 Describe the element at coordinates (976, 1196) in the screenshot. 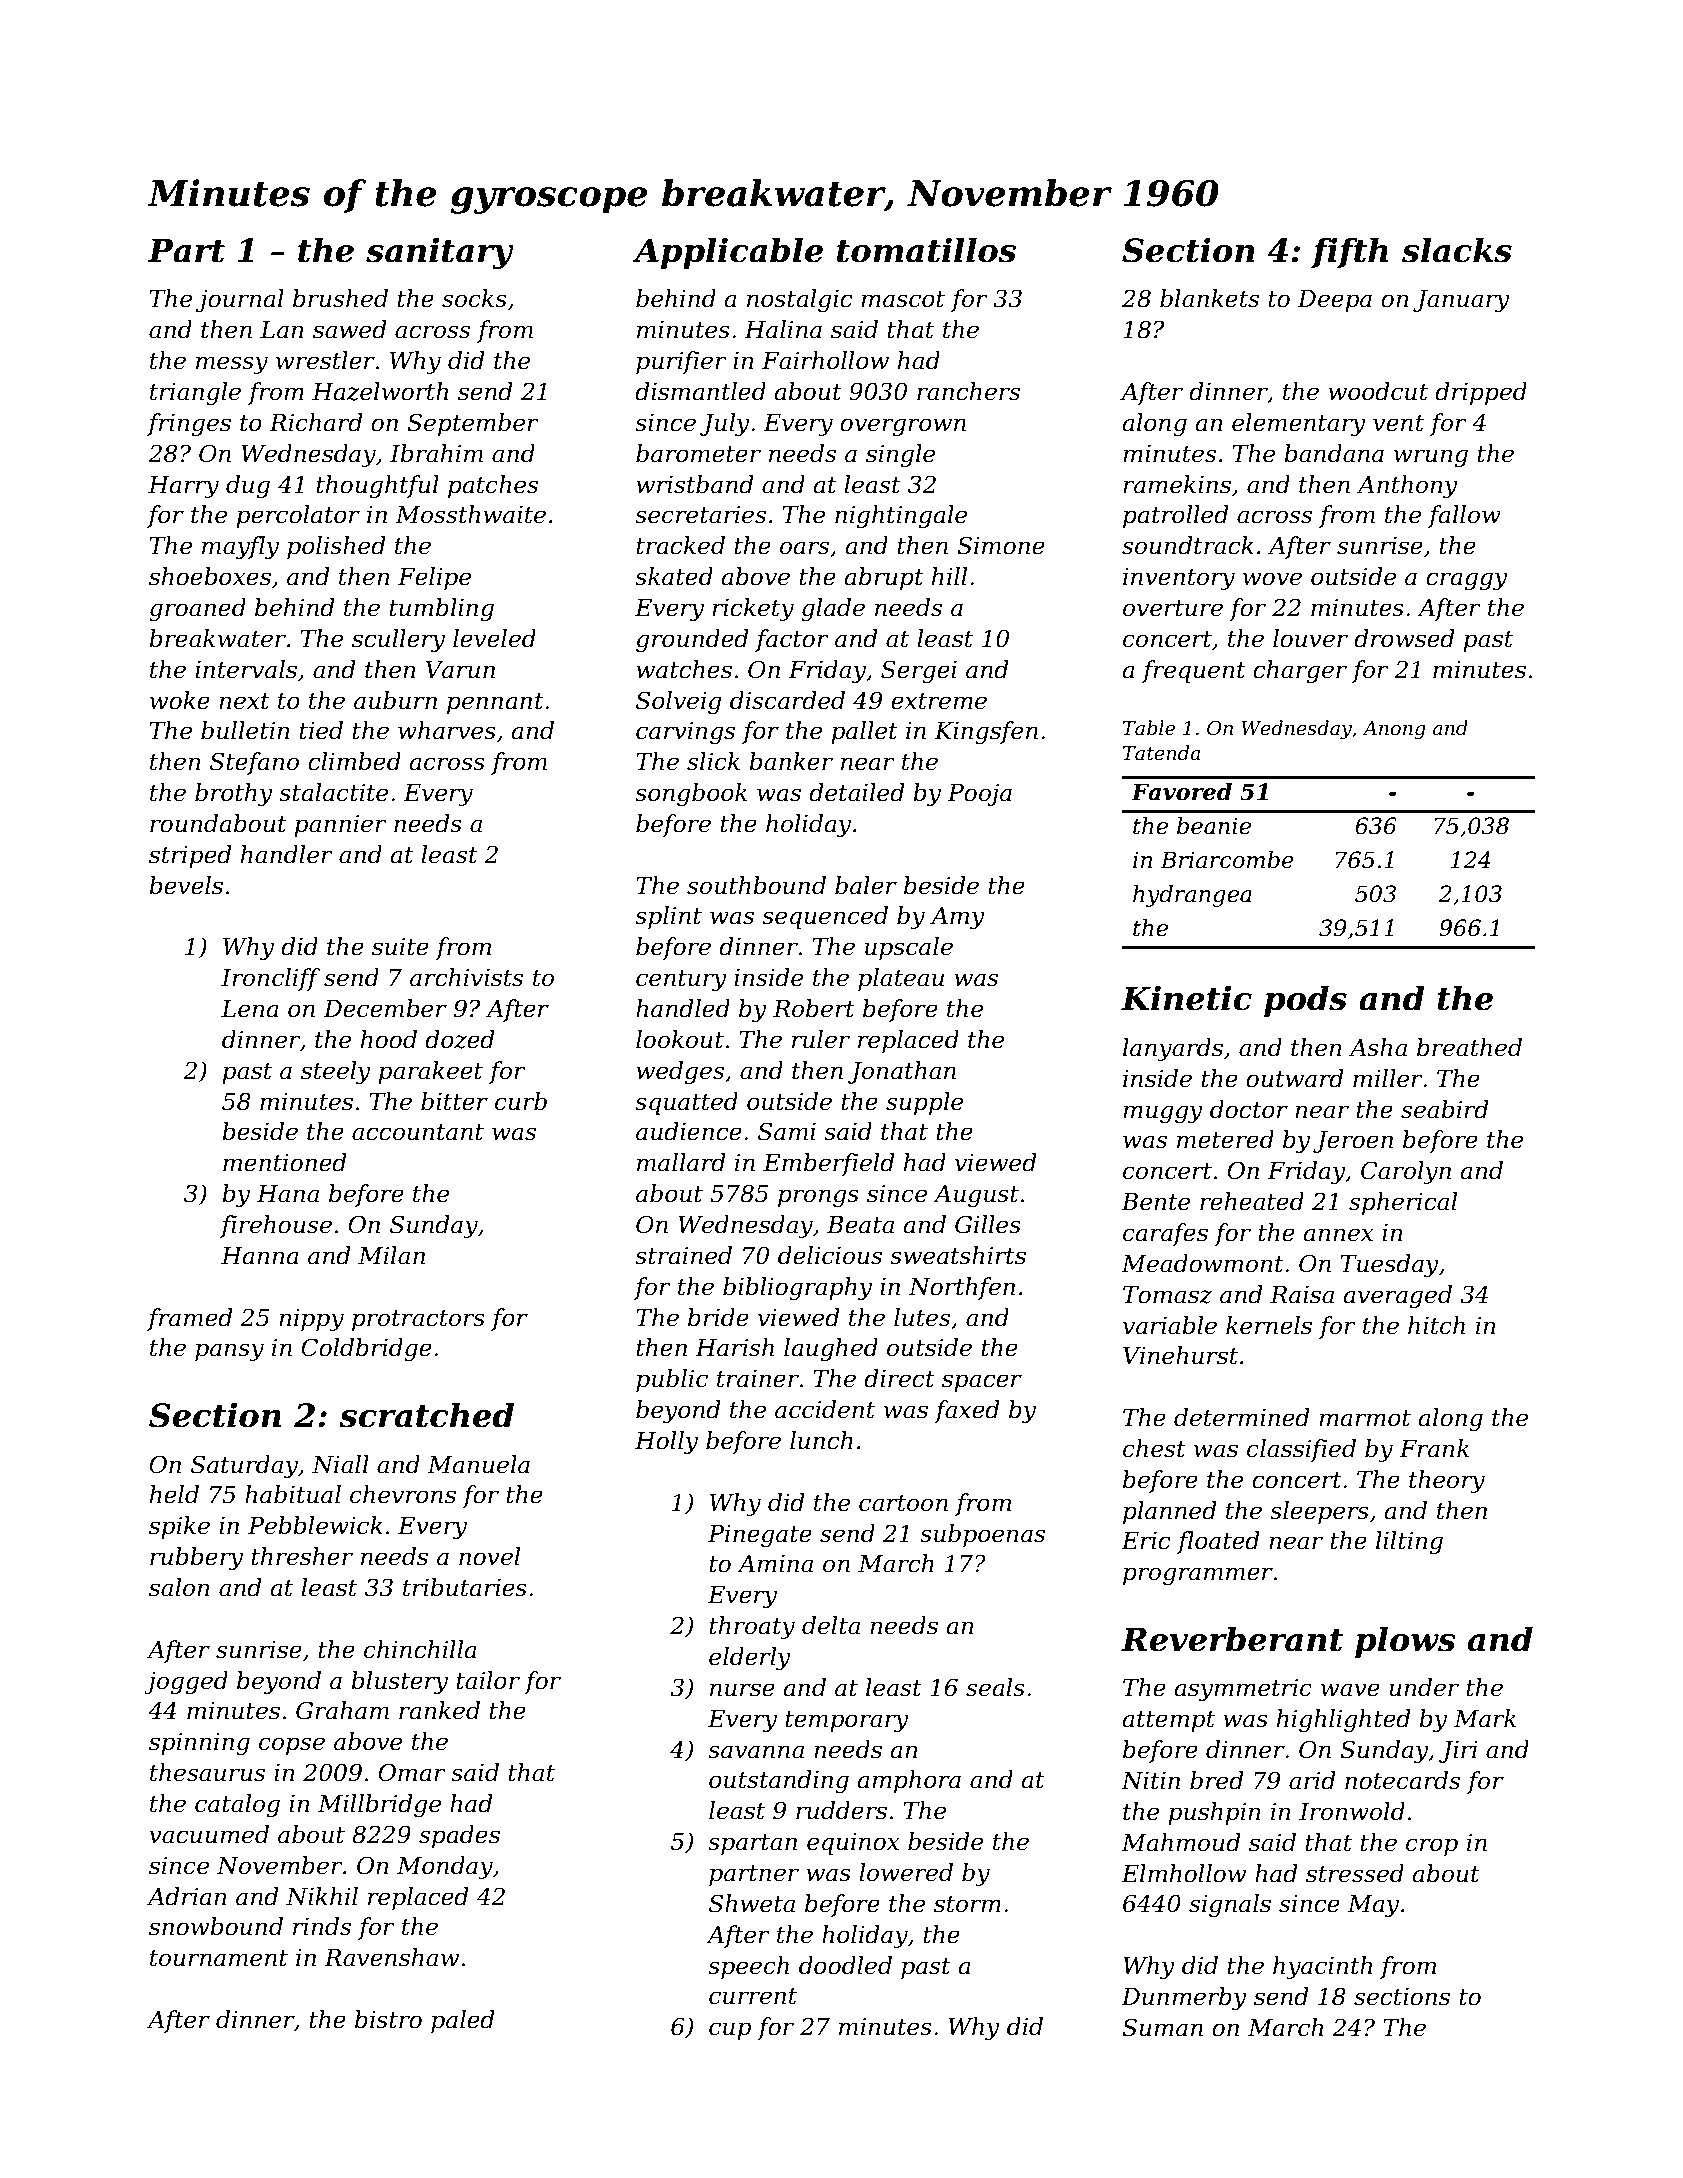

I see `August` at that location.
